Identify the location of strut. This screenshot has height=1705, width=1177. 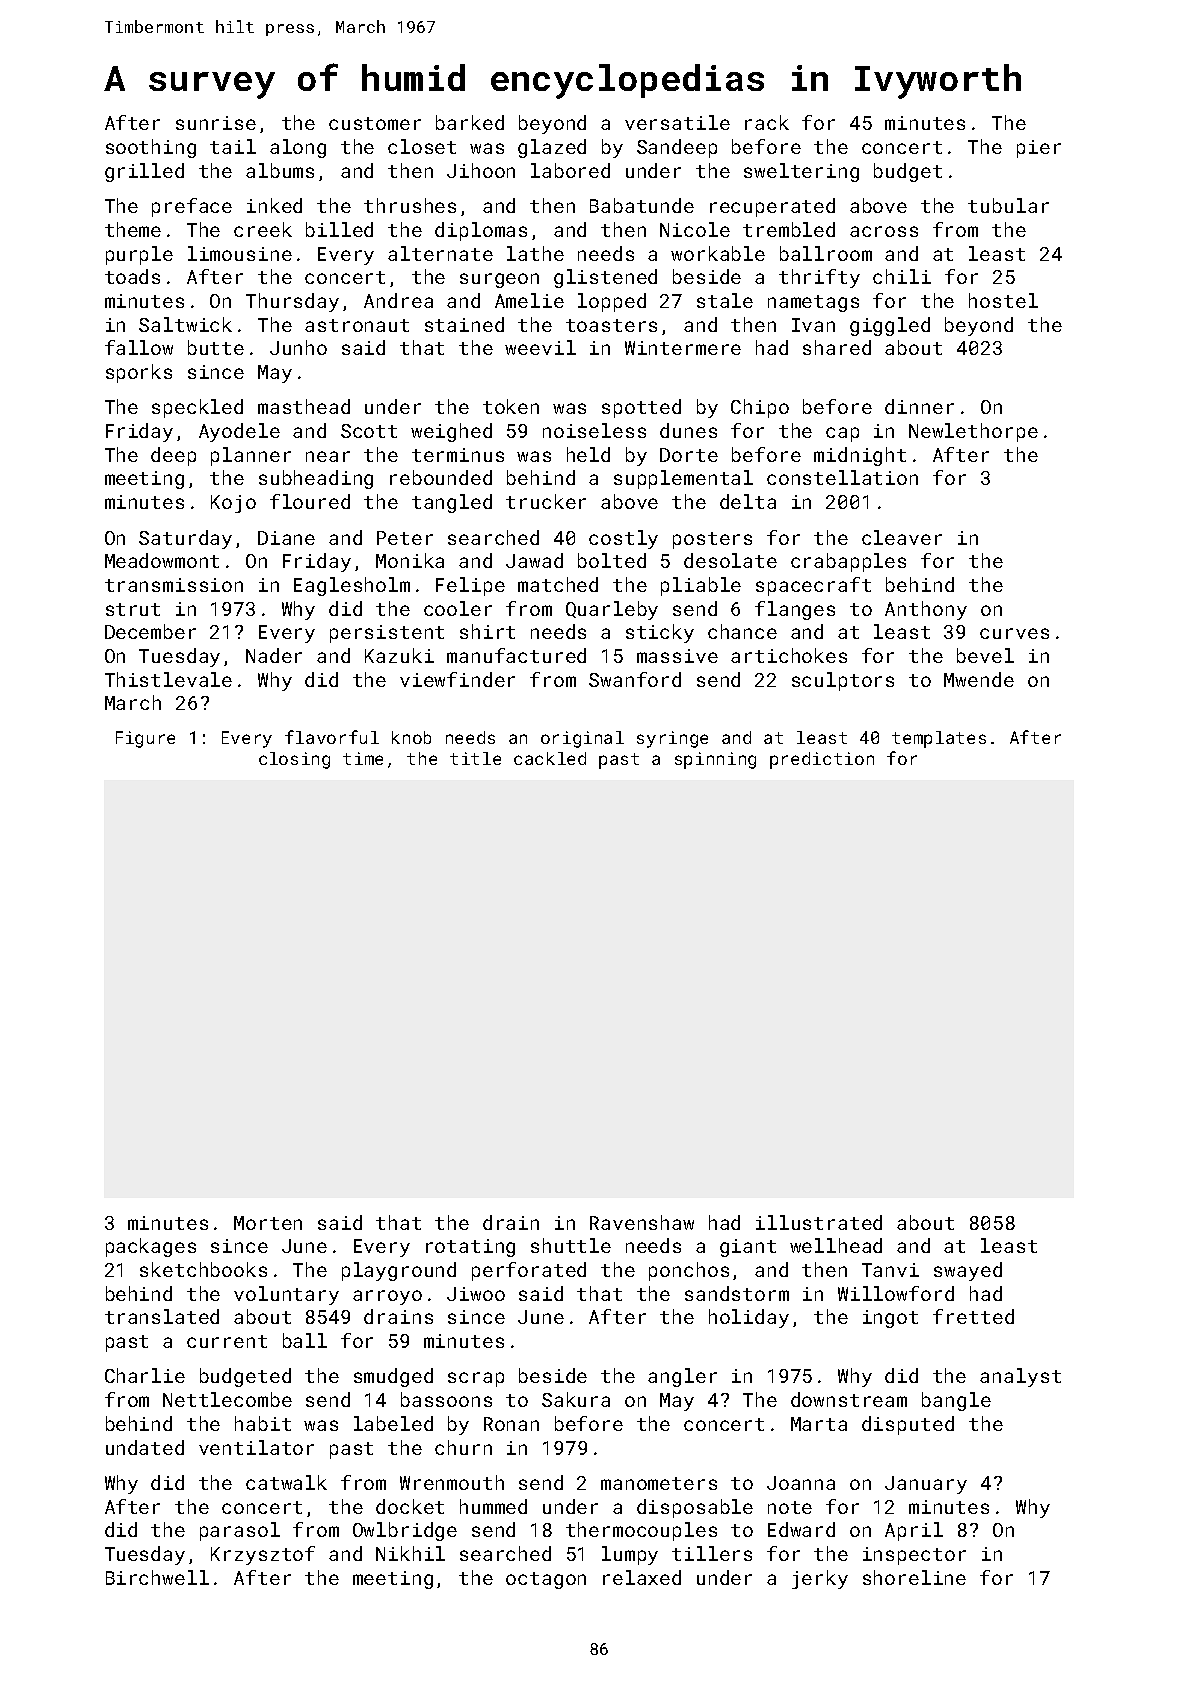
(133, 609).
